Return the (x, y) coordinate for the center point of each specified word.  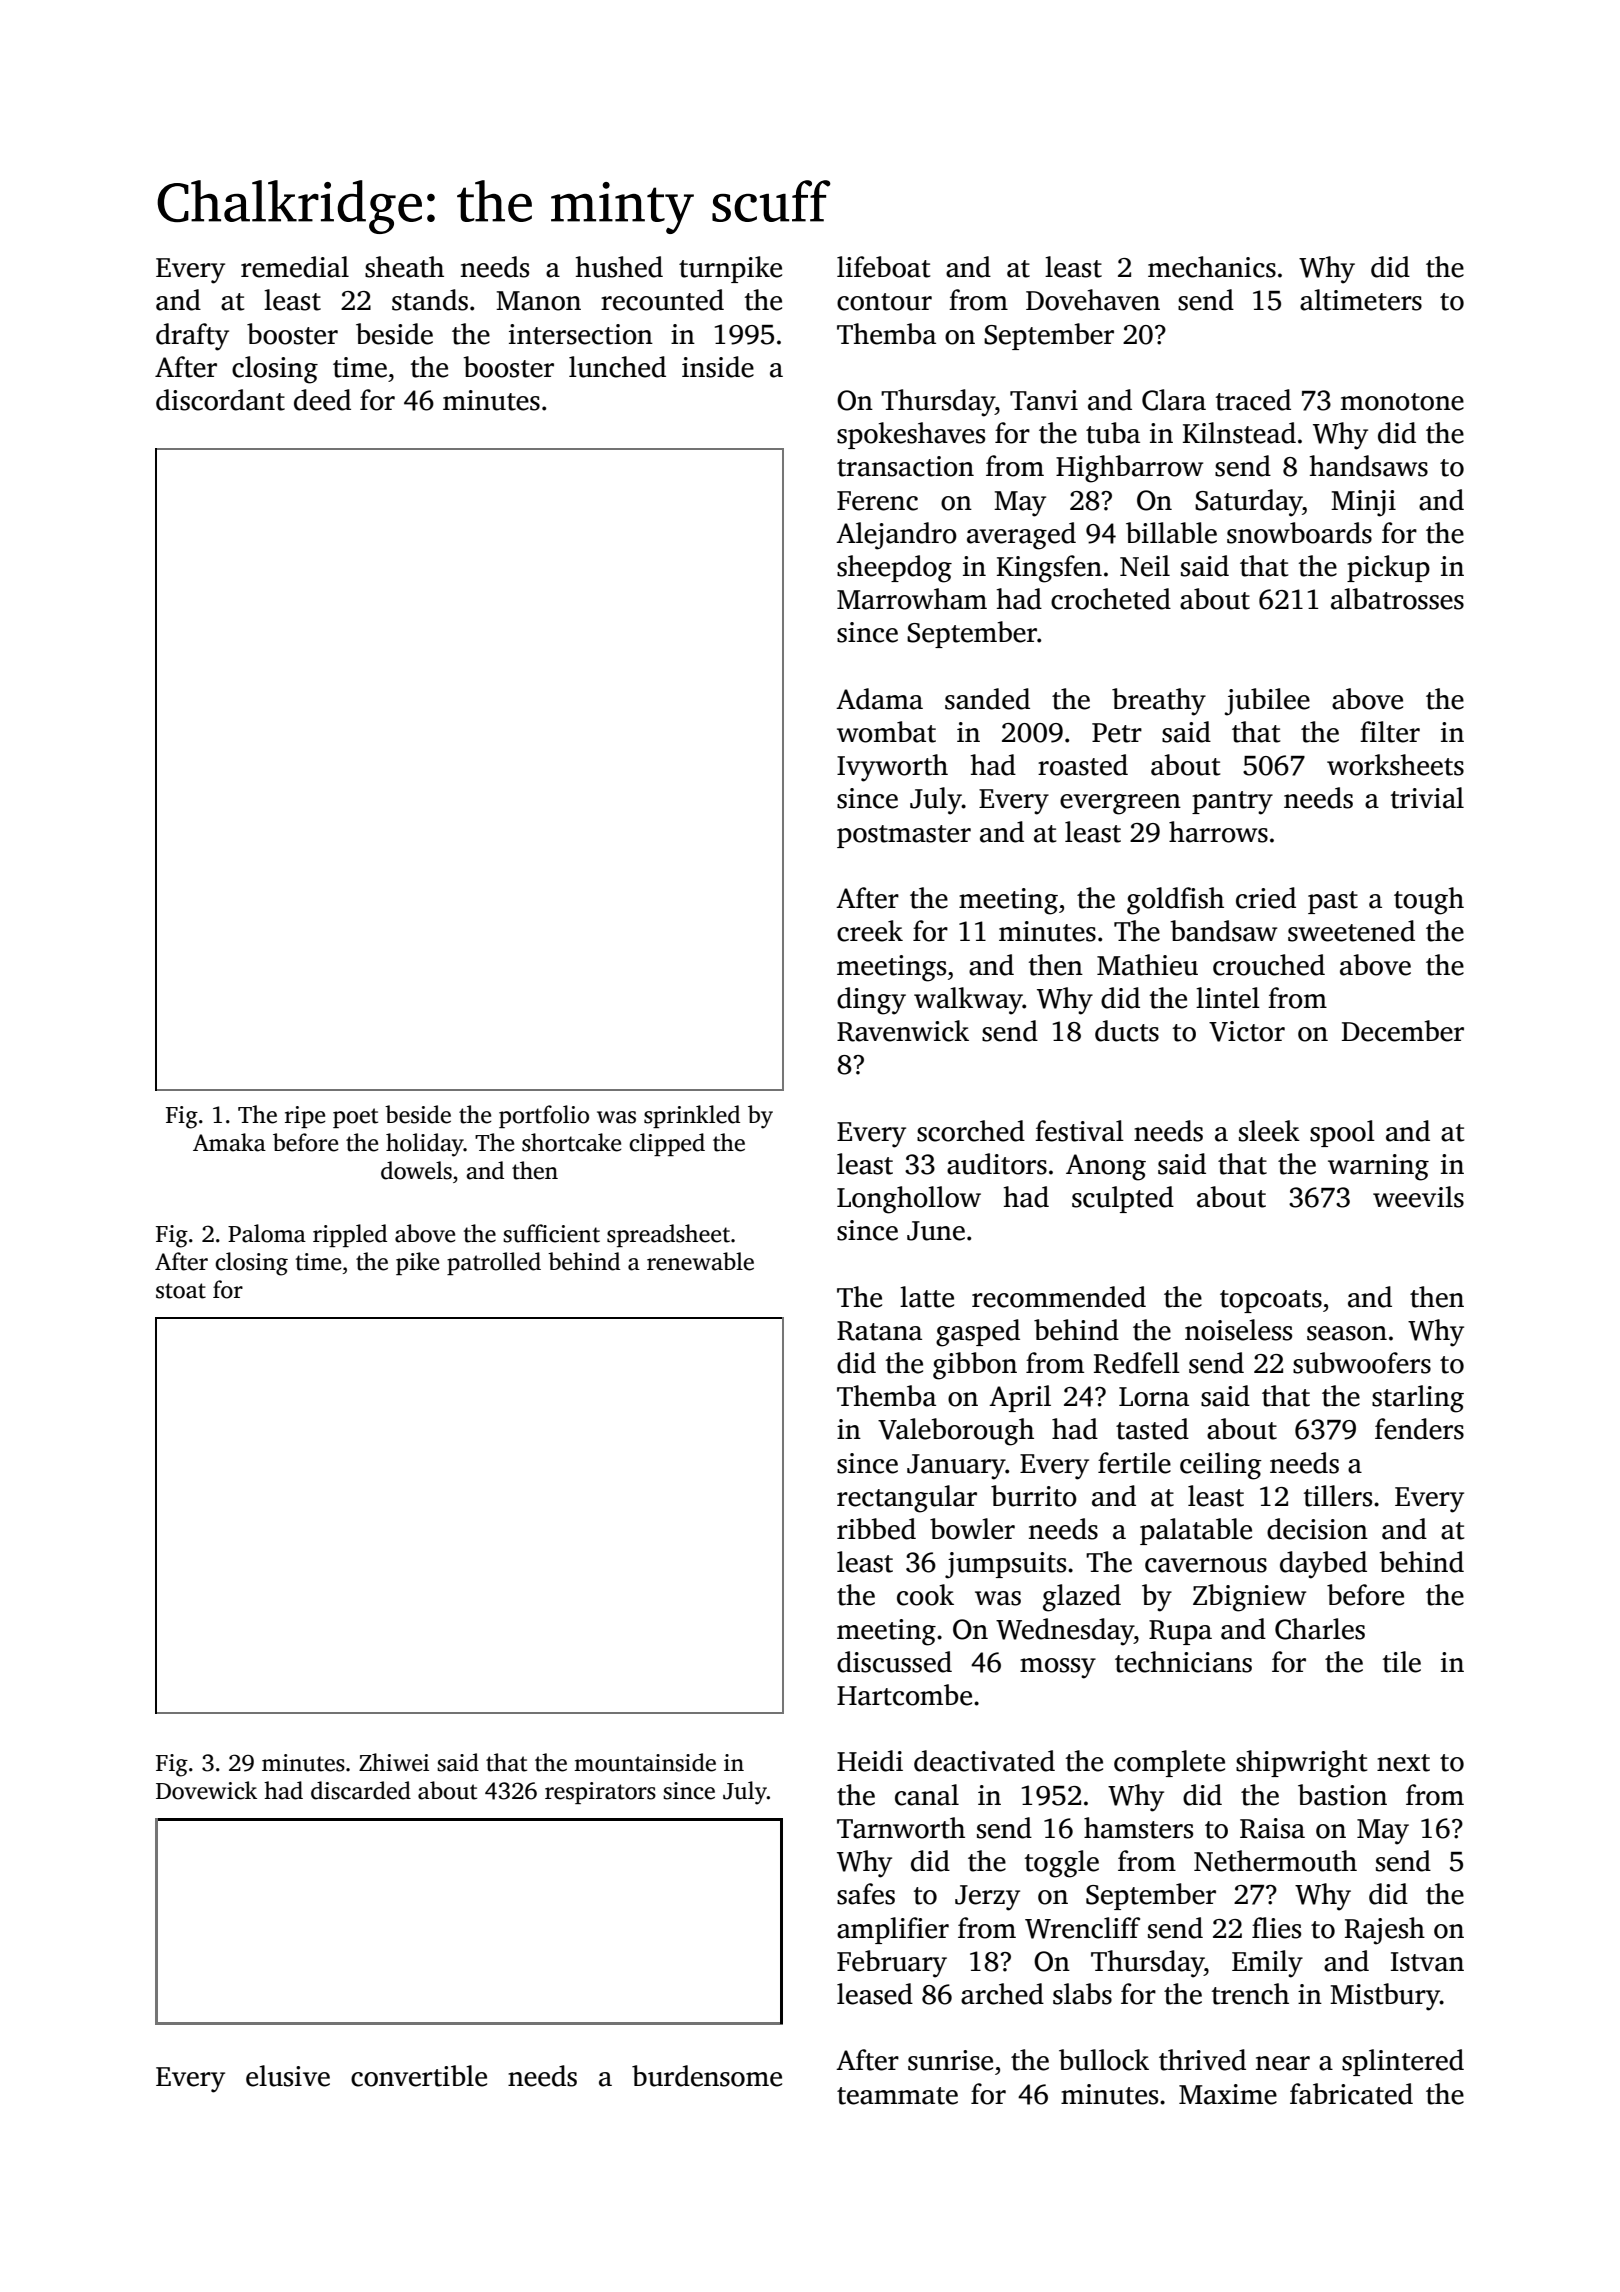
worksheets (1395, 765)
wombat (886, 732)
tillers (1338, 1496)
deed (322, 400)
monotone (1402, 402)
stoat (181, 1291)
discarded (361, 1790)
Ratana (879, 1331)
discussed (894, 1662)
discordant (220, 400)
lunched (617, 367)
